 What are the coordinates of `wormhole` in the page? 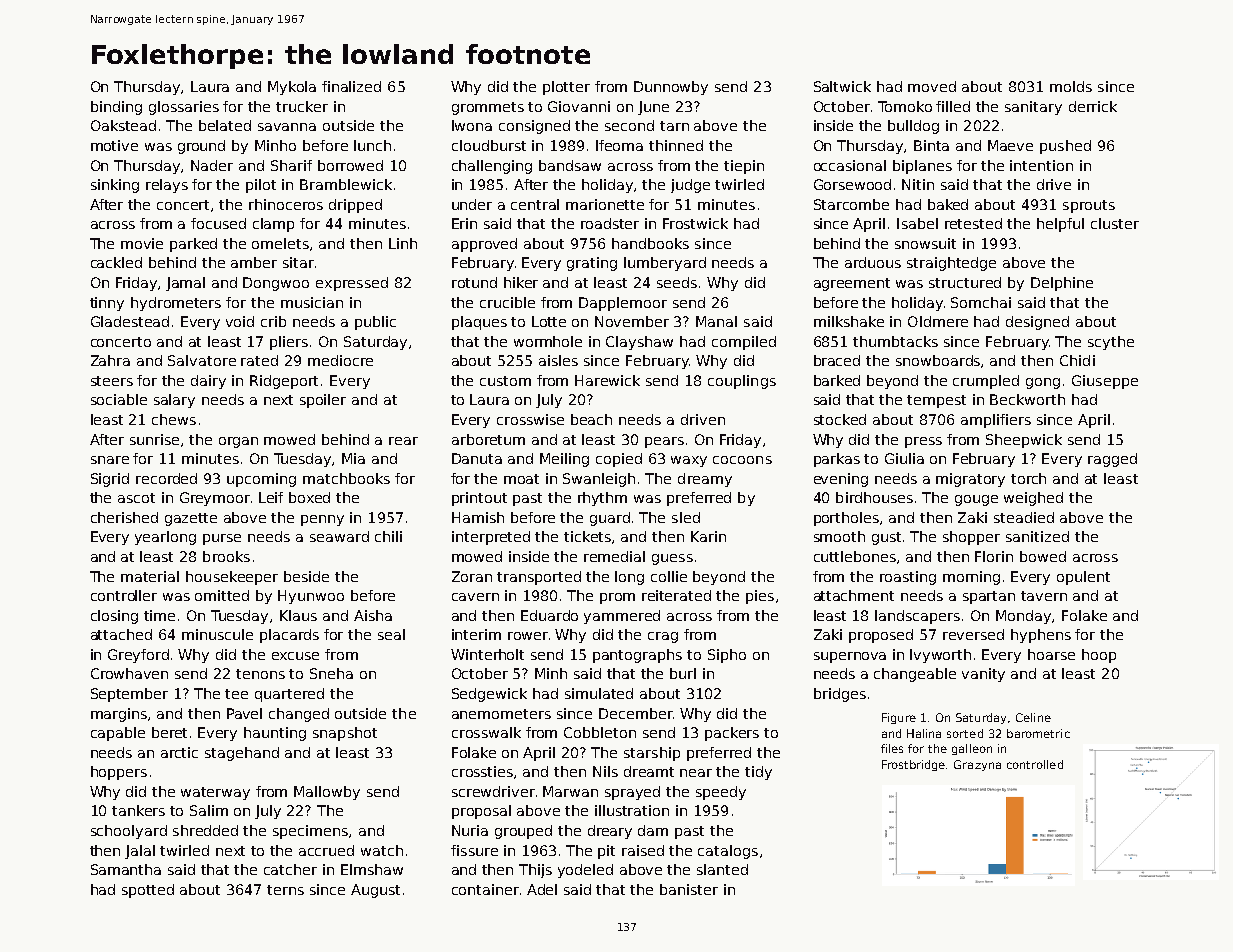 It's located at (548, 341).
